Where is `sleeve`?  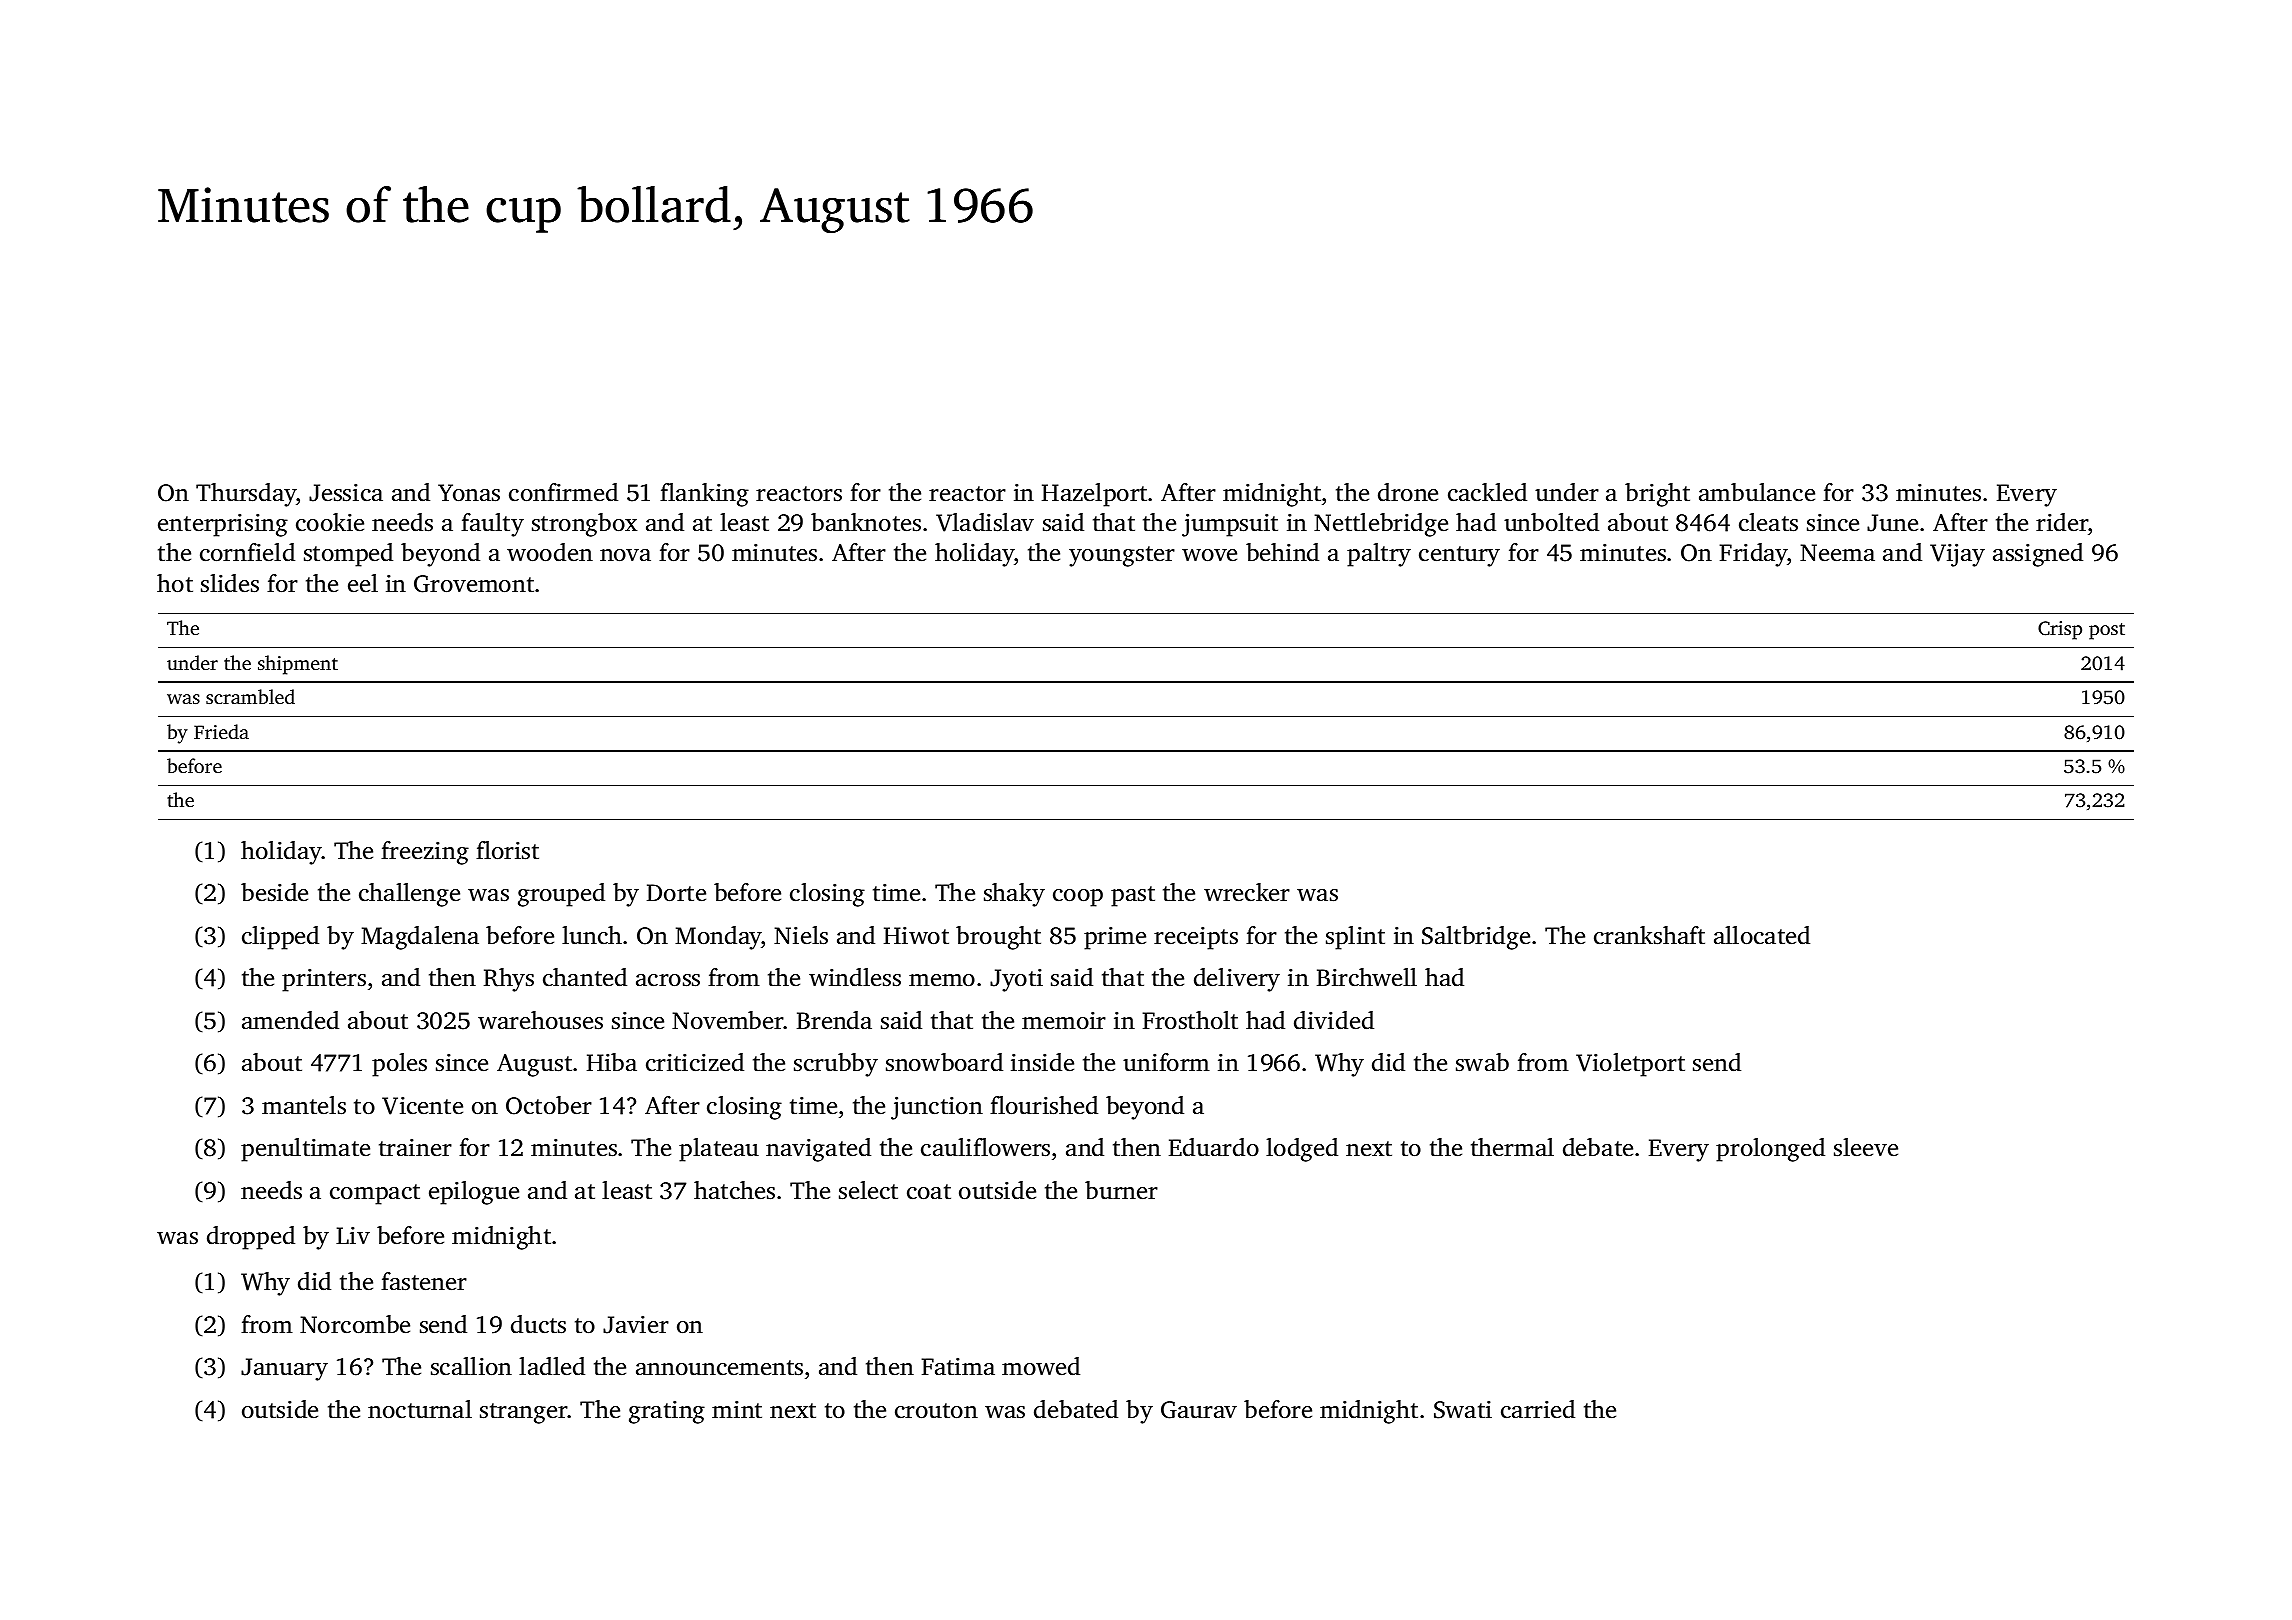 sleeve is located at coordinates (1866, 1147).
